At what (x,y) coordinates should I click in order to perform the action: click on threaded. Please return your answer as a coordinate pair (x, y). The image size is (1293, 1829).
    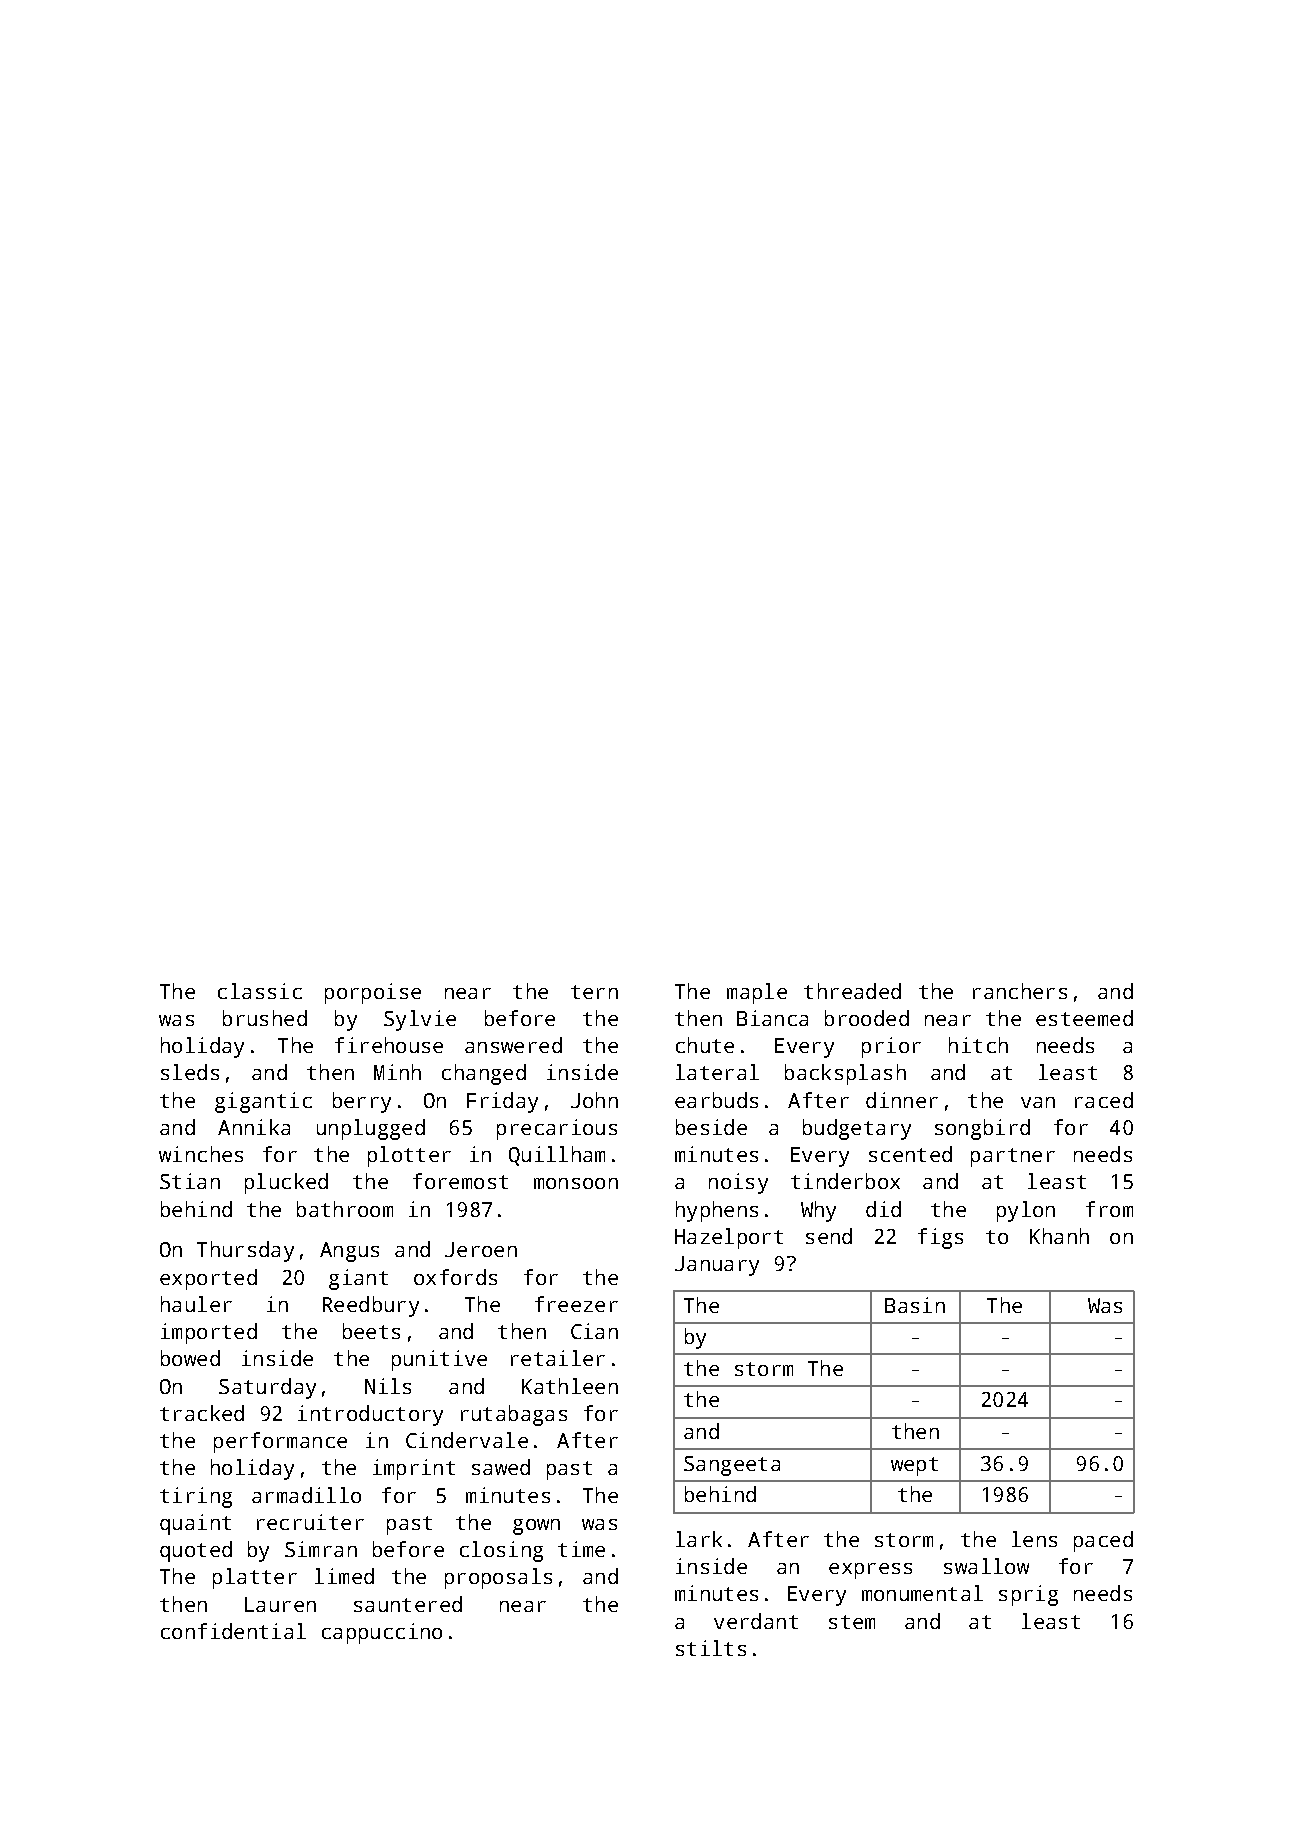
    Looking at the image, I should click on (852, 991).
